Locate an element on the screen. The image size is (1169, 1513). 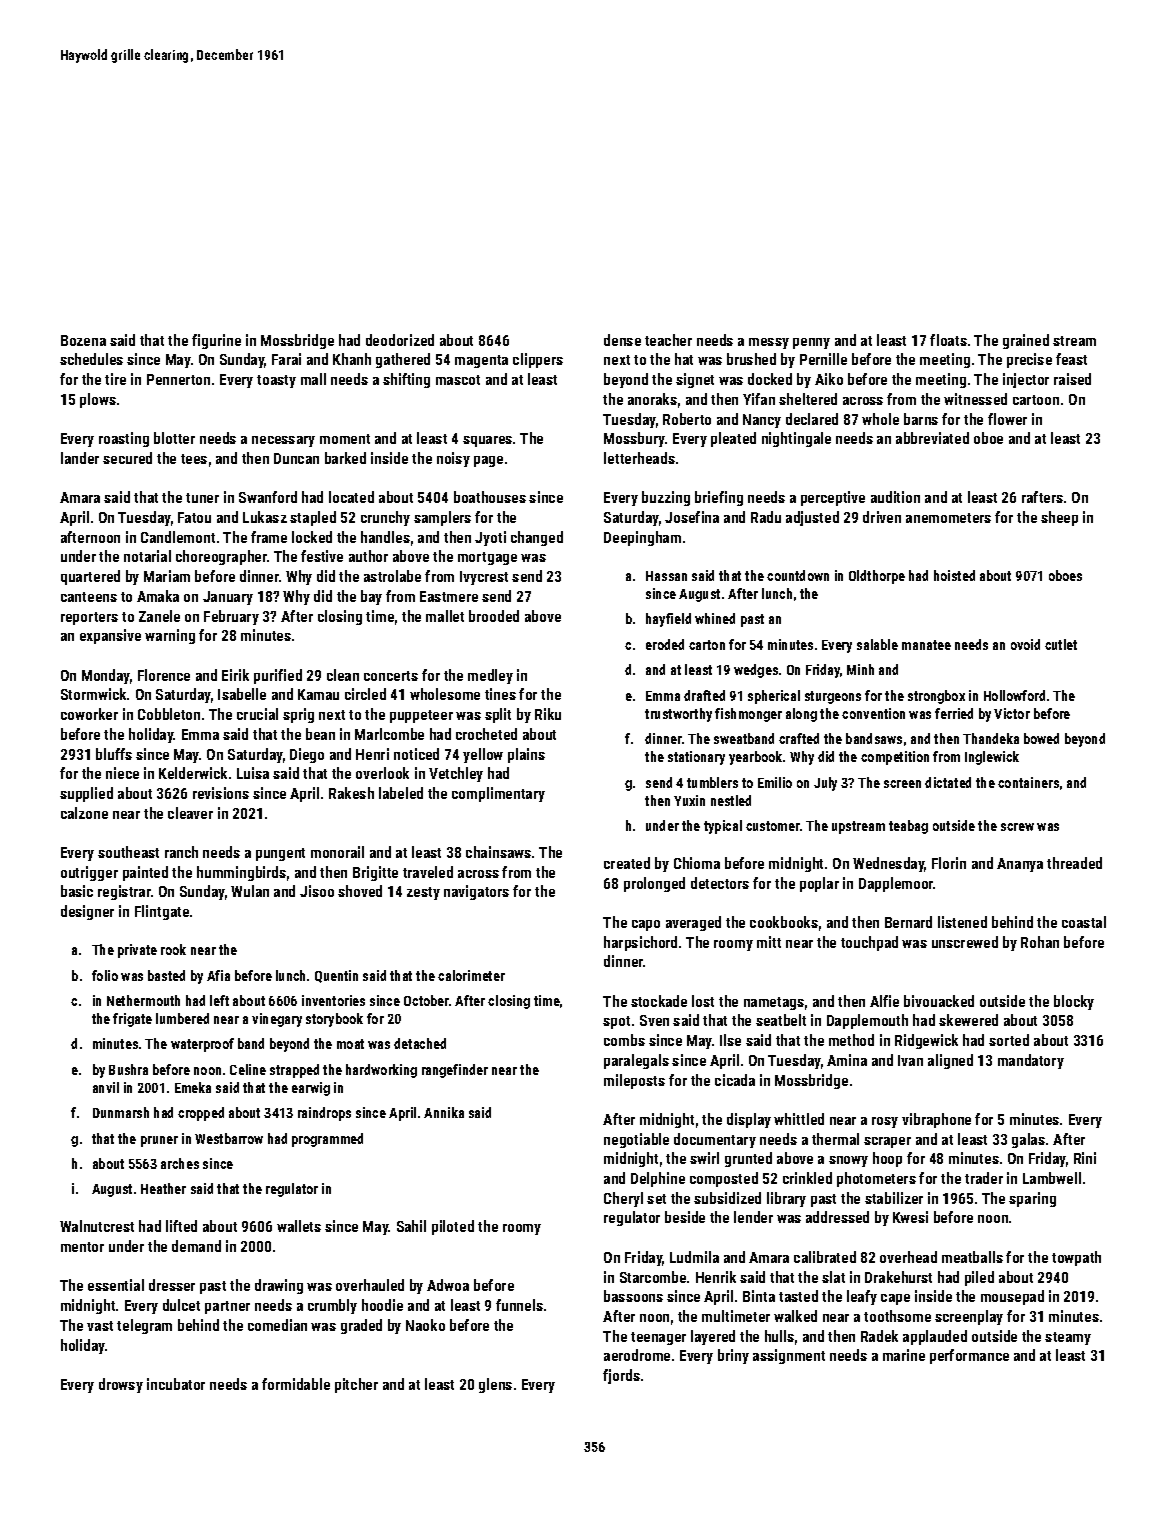
signet is located at coordinates (695, 380).
